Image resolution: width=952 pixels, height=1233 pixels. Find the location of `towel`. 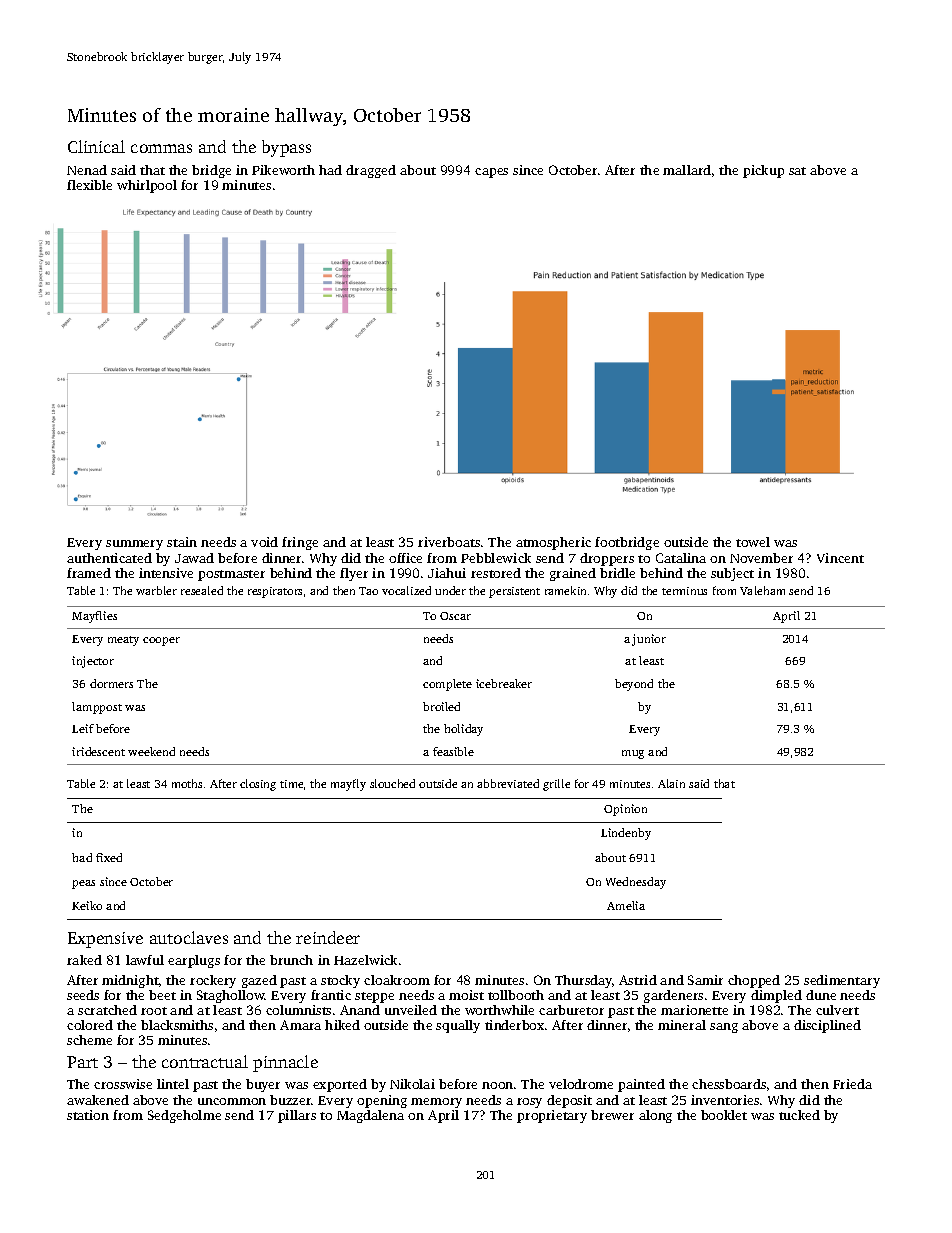

towel is located at coordinates (753, 542).
